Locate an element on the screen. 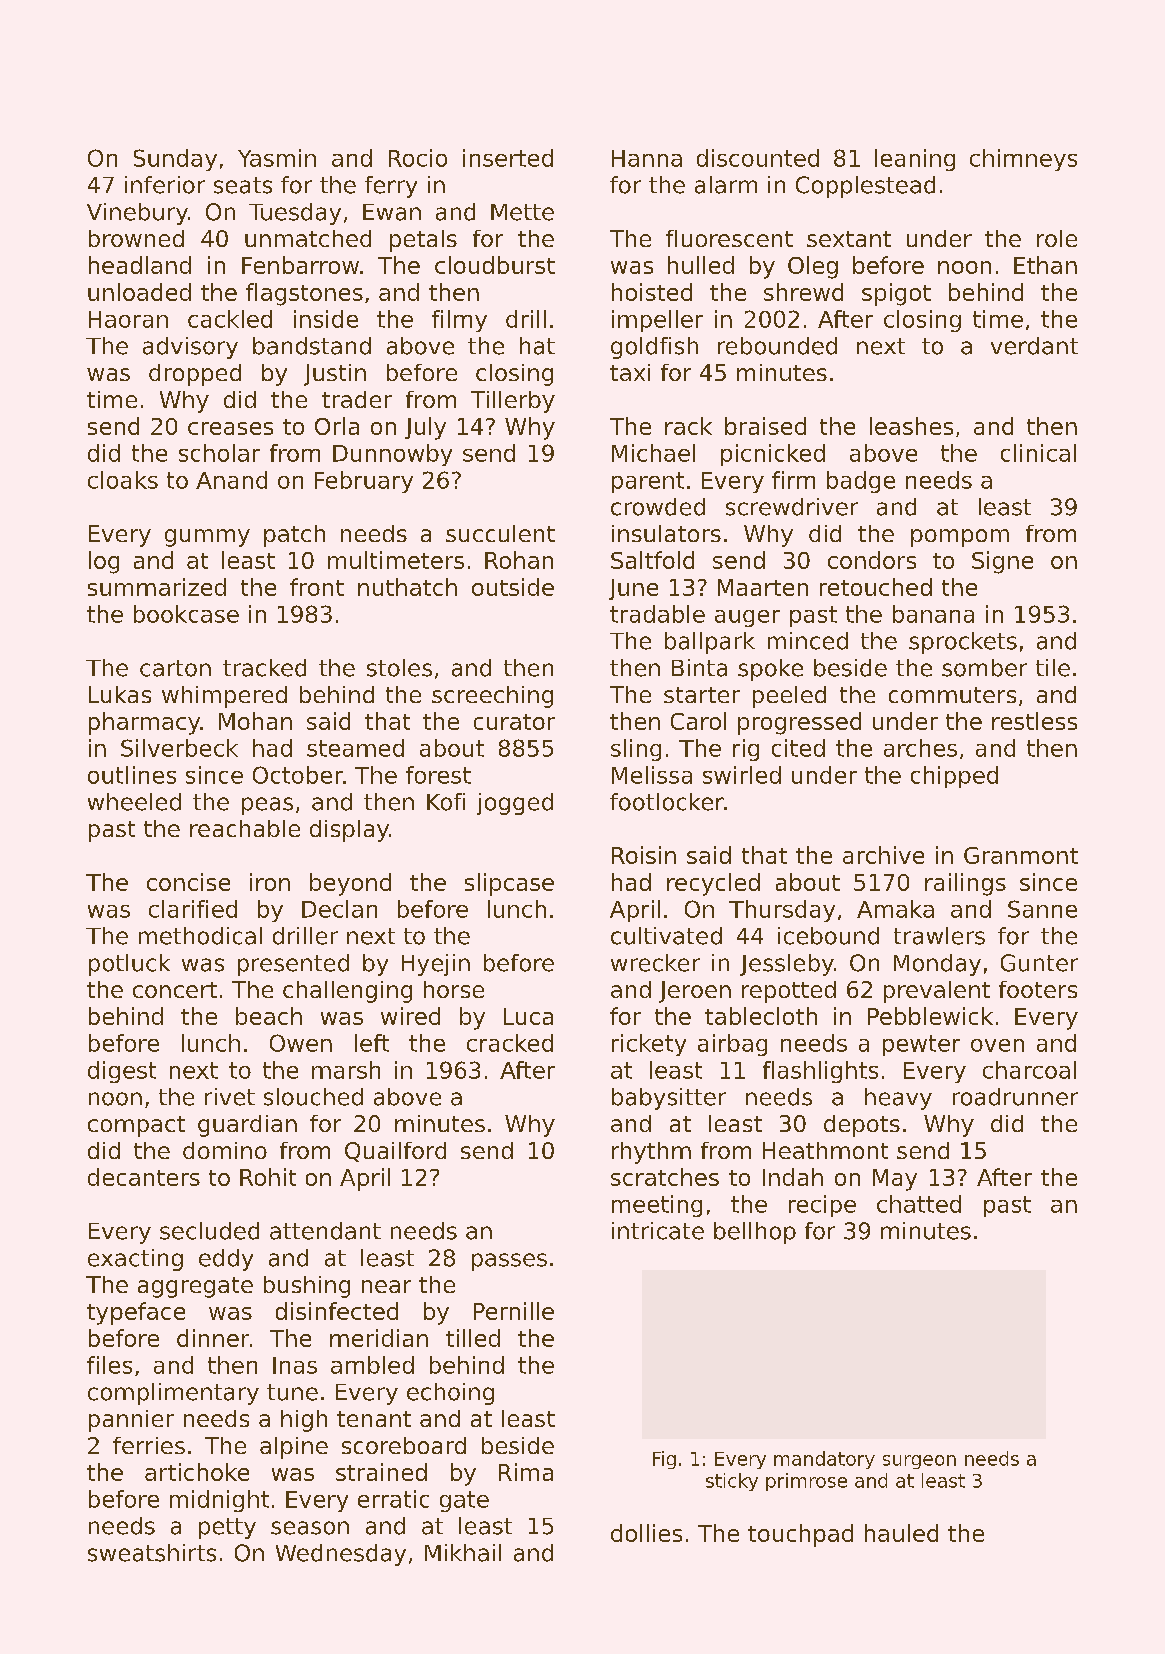 This screenshot has height=1654, width=1165. inserted is located at coordinates (508, 158).
